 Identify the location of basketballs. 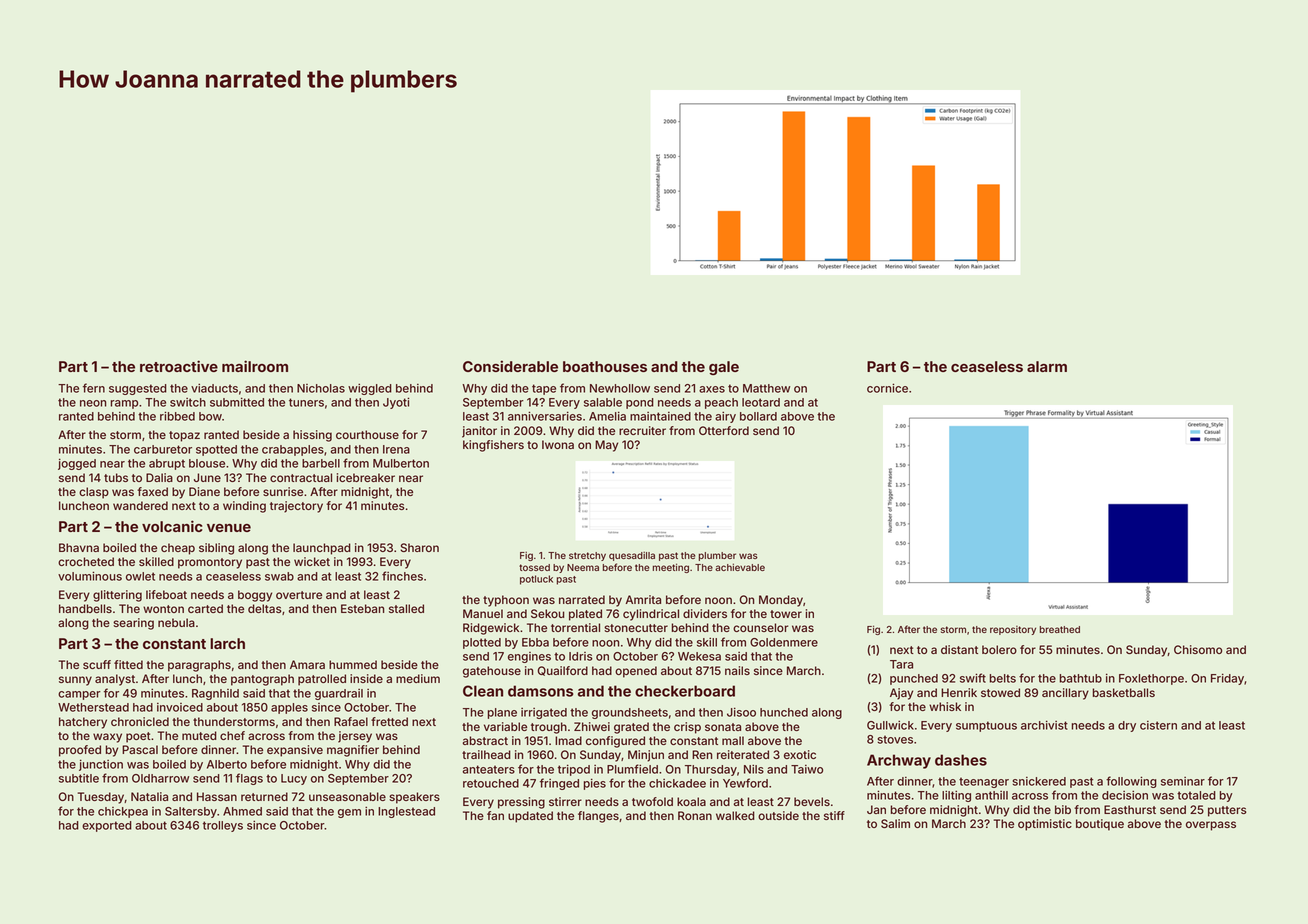
(1124, 692).
